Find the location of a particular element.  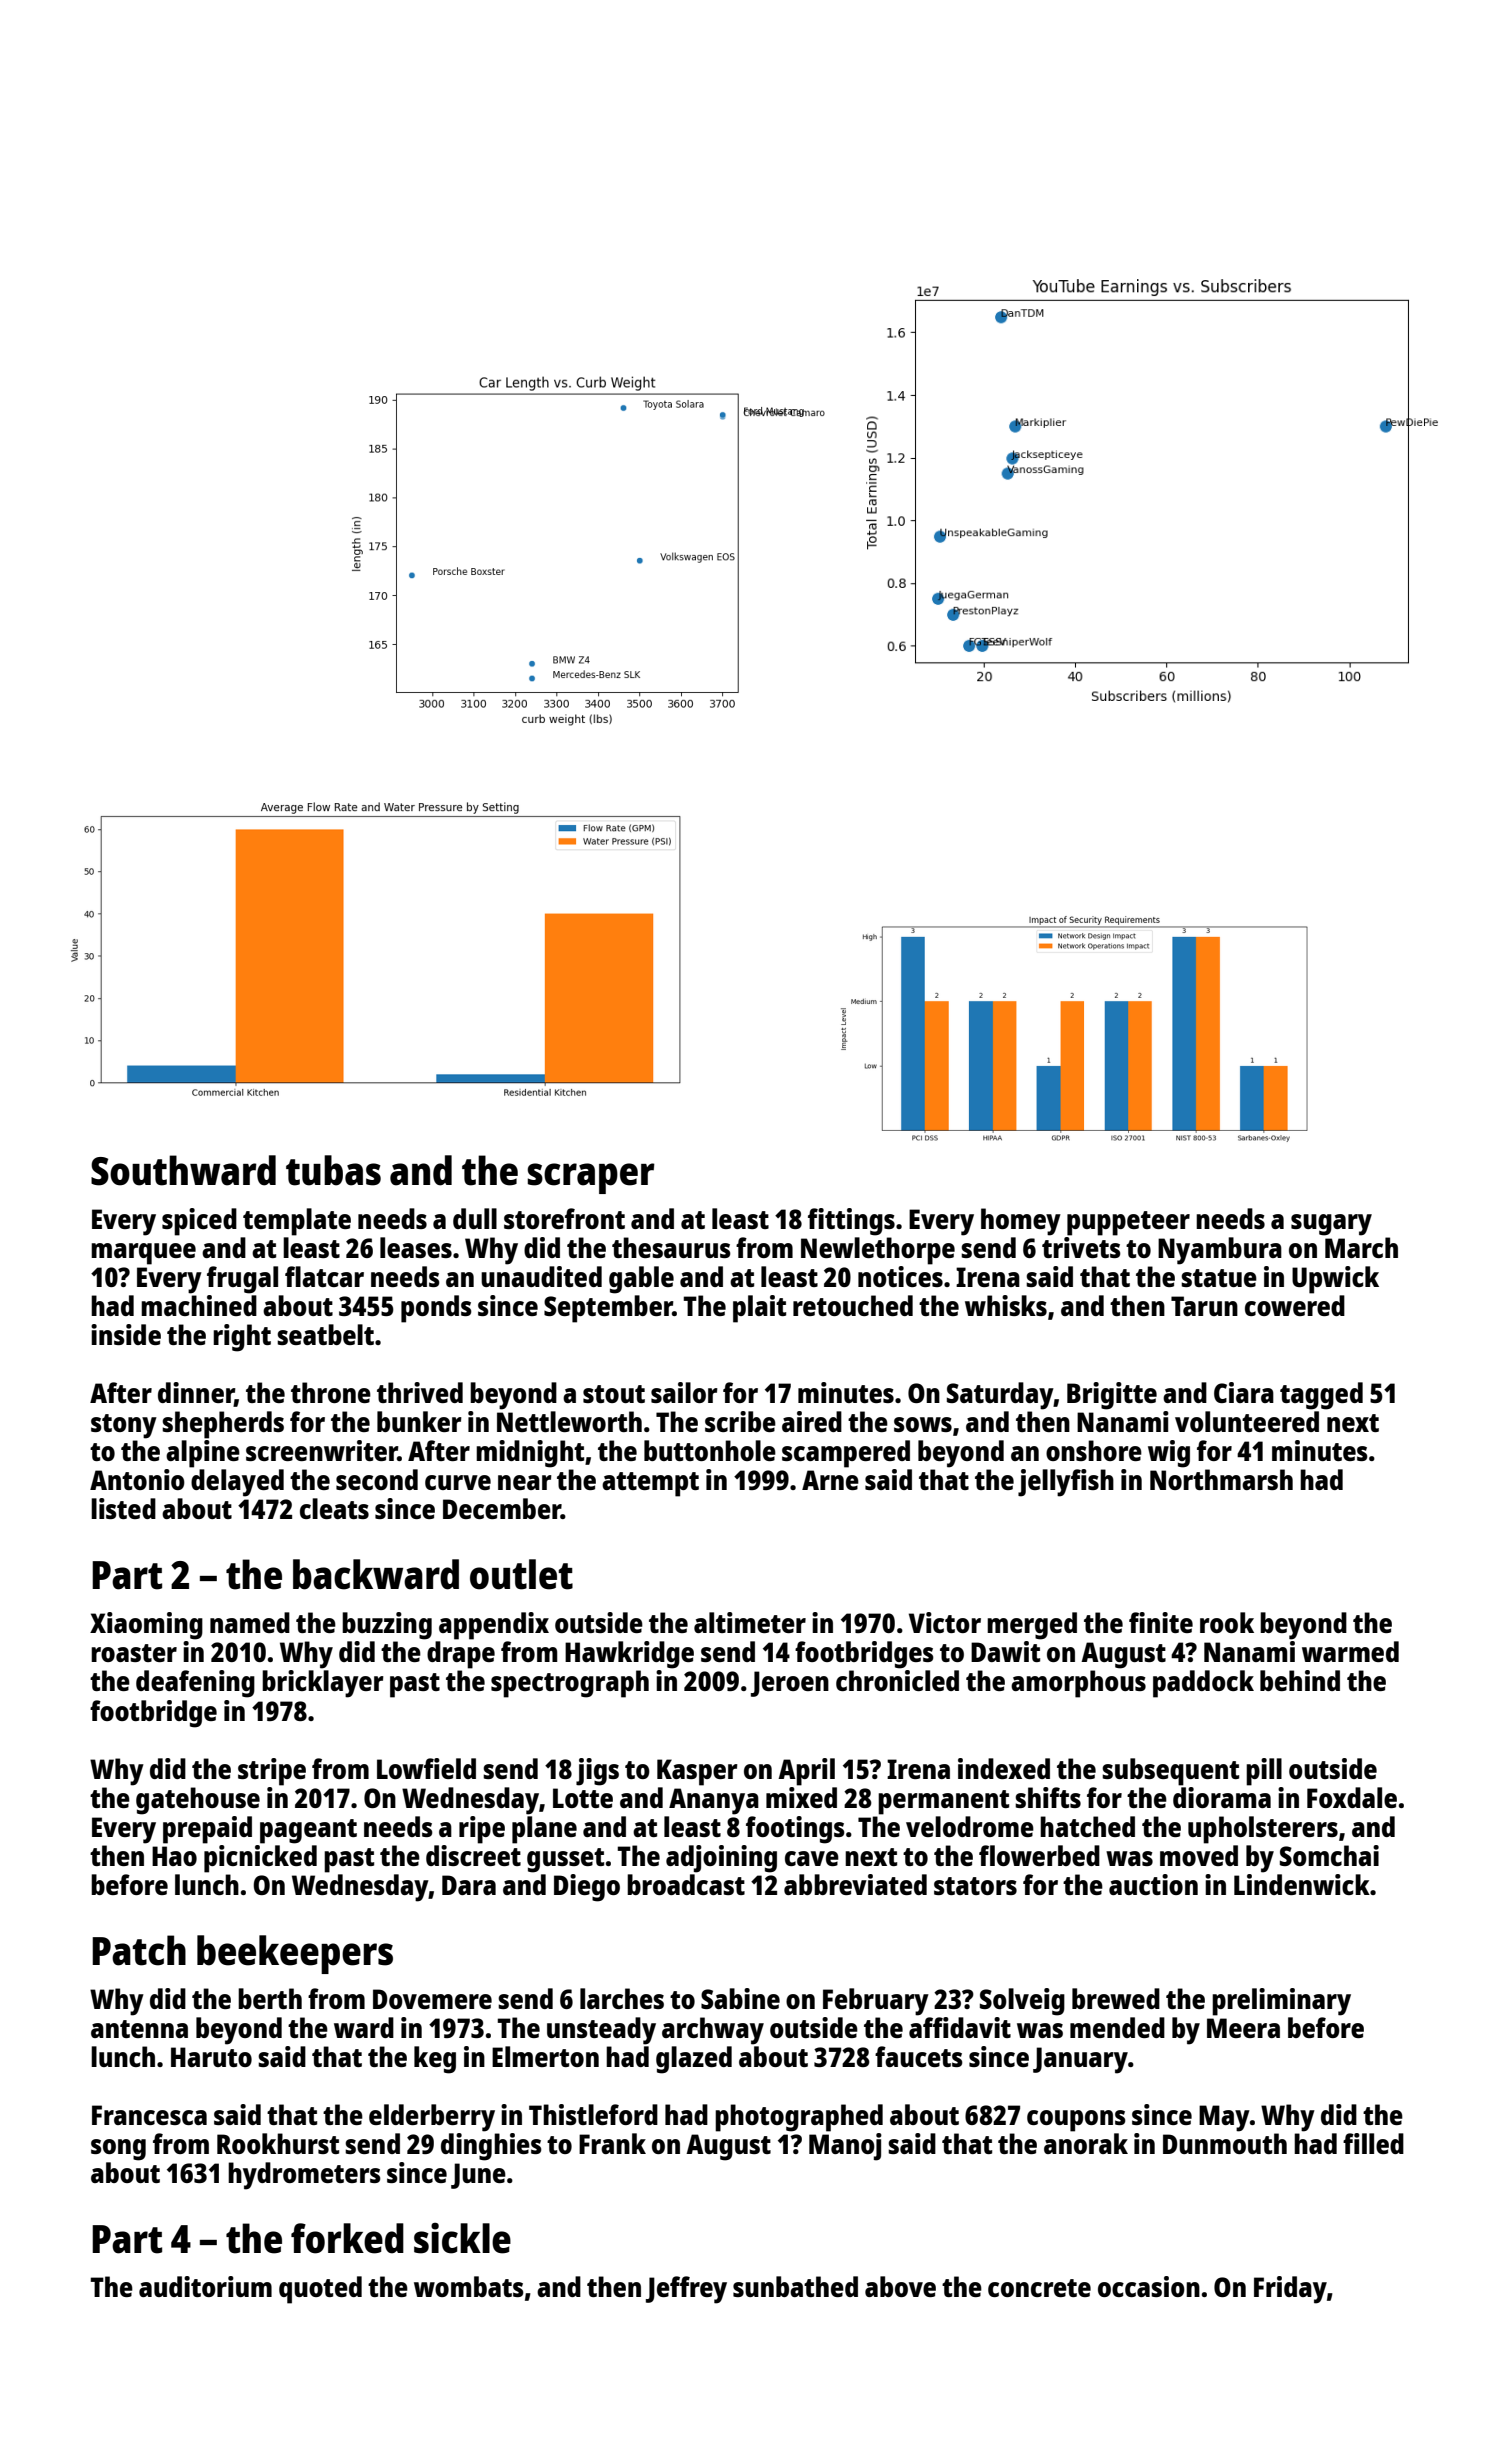

sunbathed is located at coordinates (795, 2286).
